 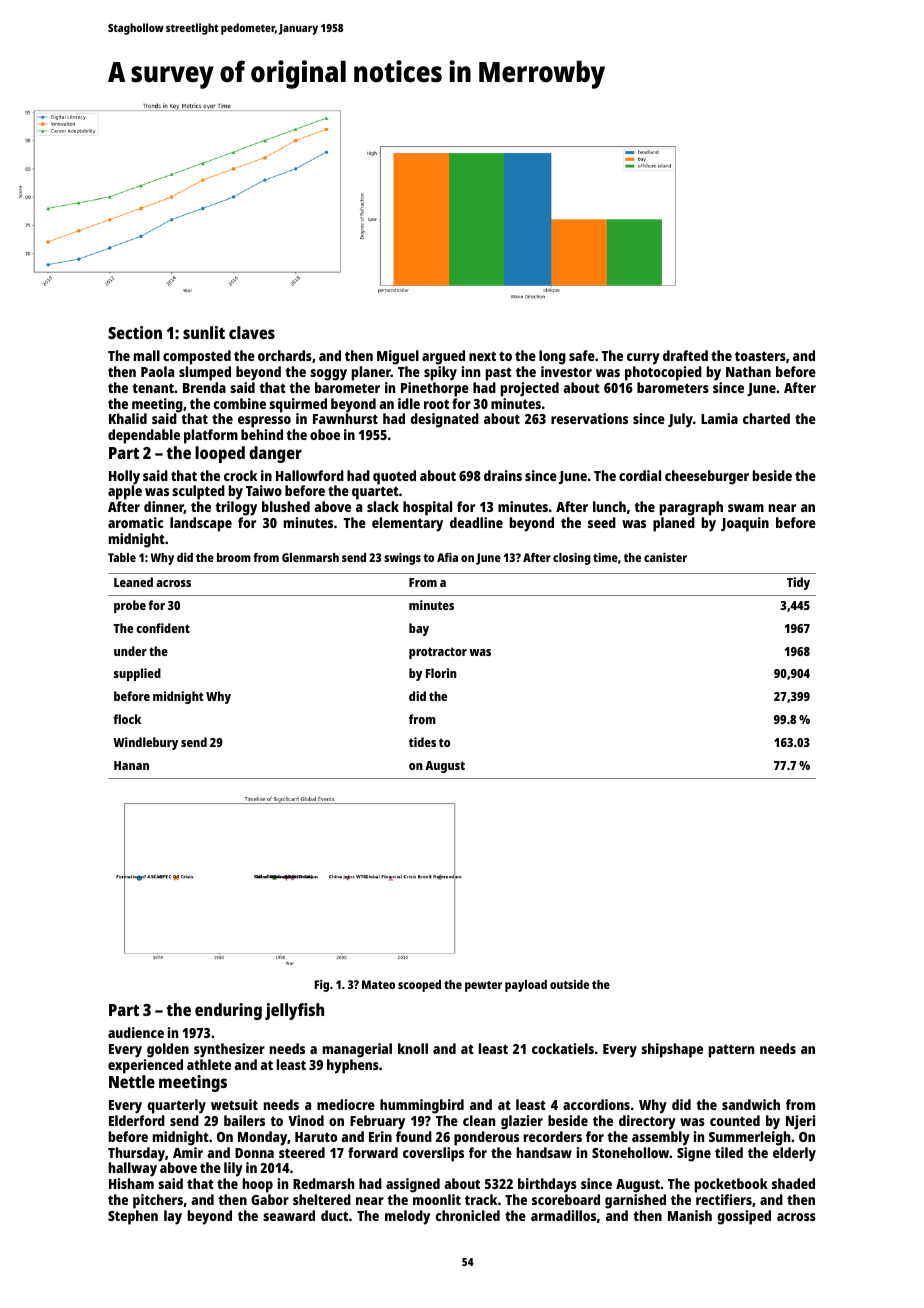 What do you see at coordinates (674, 524) in the document?
I see `planed` at bounding box center [674, 524].
